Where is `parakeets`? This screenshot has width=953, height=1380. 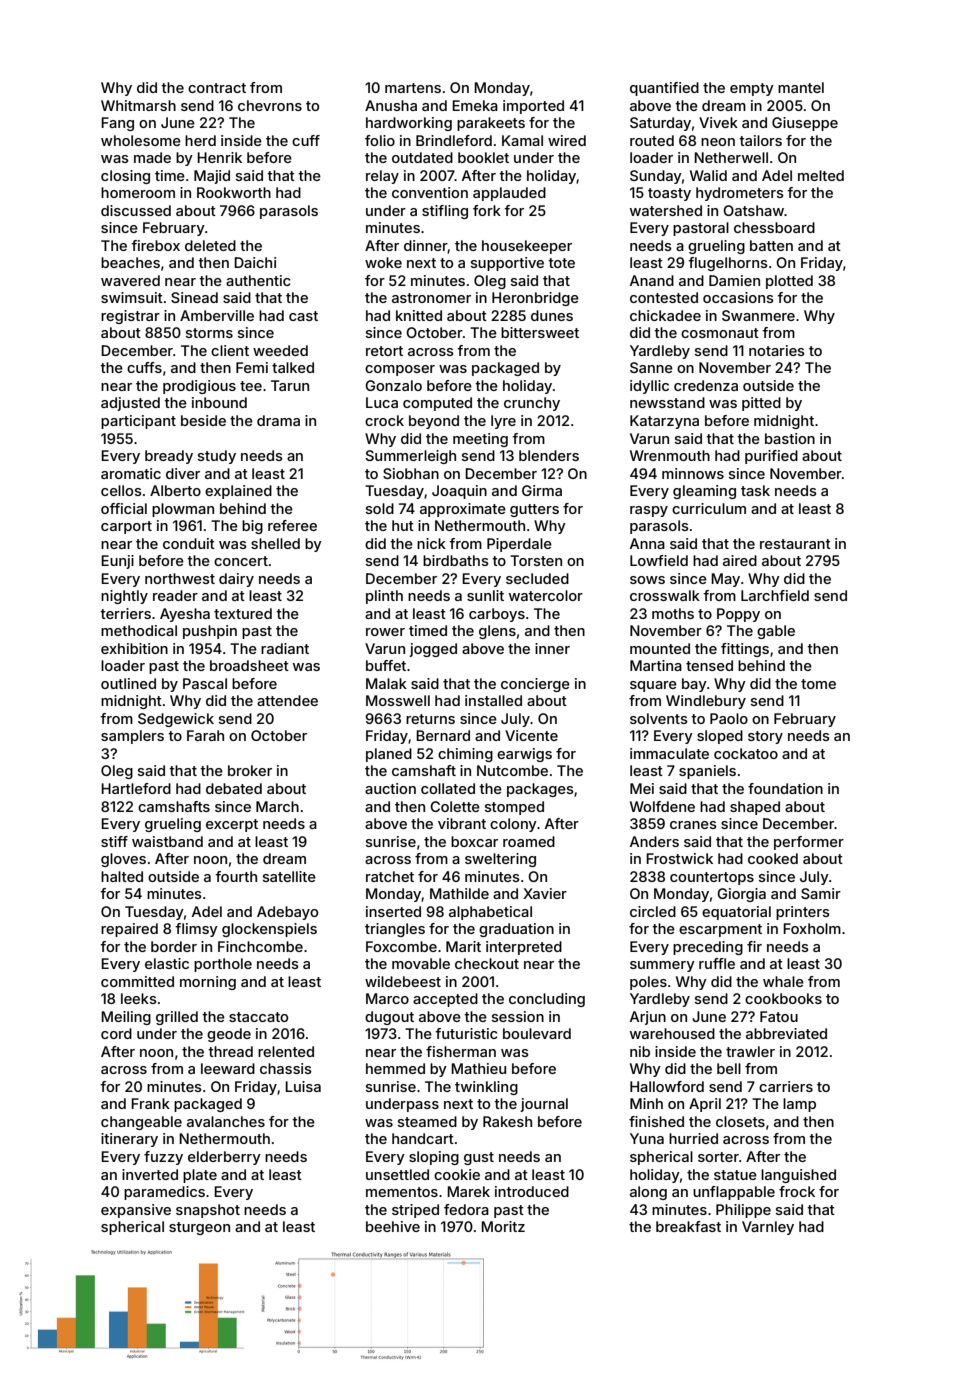 parakeets is located at coordinates (491, 124).
